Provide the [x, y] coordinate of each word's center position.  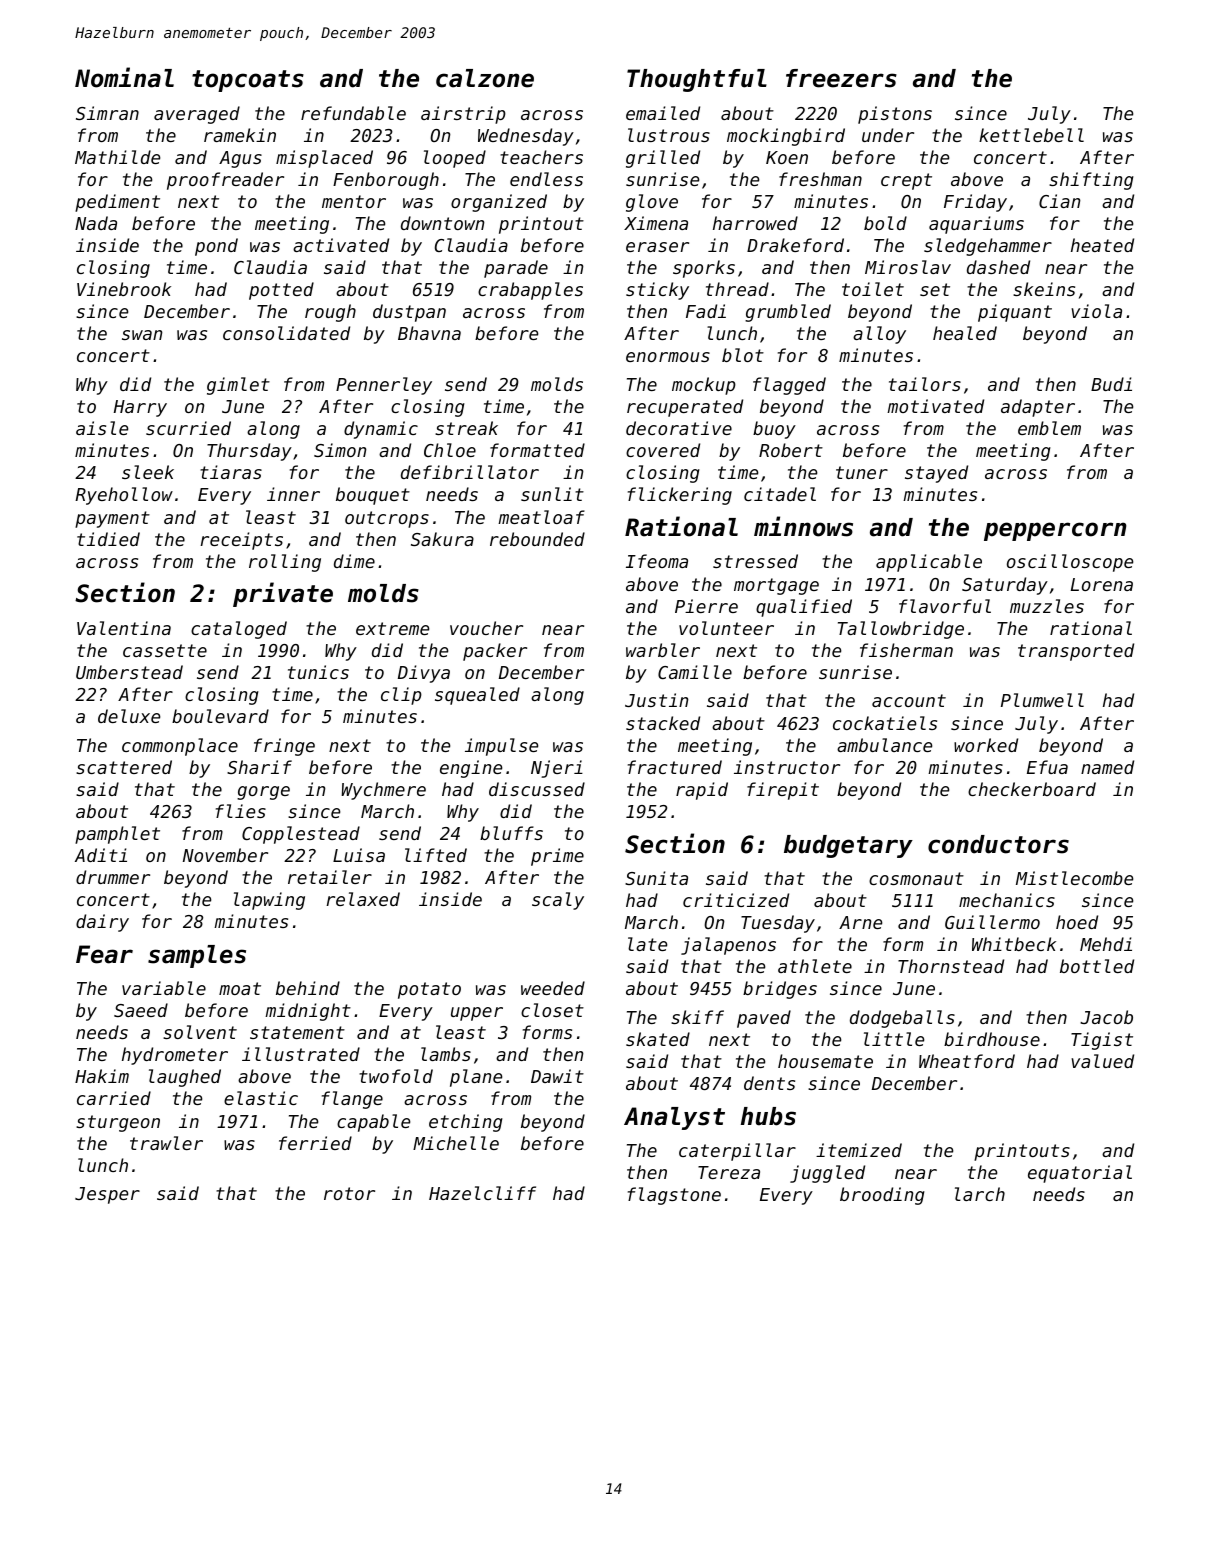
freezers [841, 78]
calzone [485, 78]
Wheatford [967, 1061]
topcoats [248, 81]
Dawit [557, 1076]
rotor [349, 1193]
